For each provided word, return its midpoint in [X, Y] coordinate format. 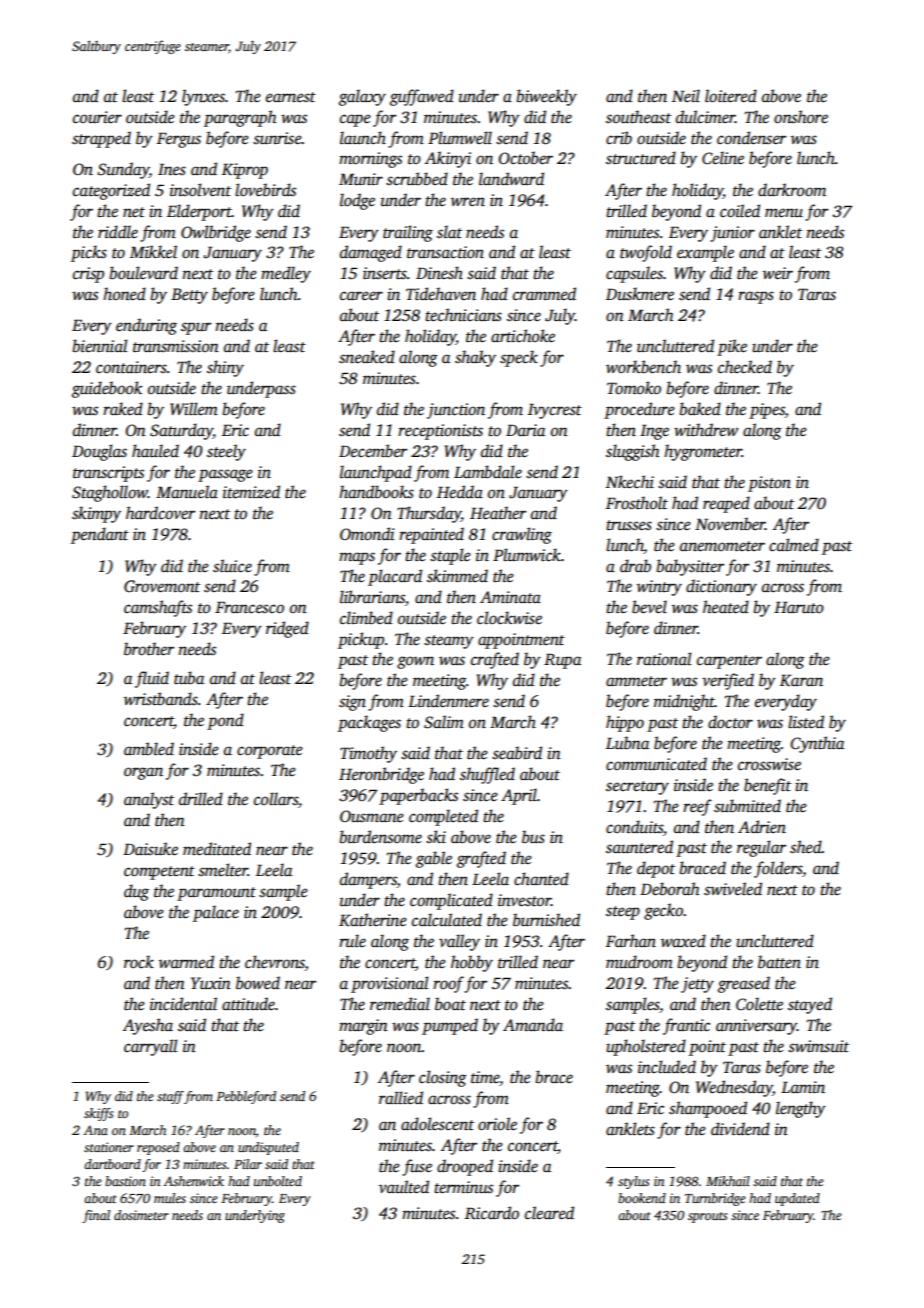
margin [363, 1027]
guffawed [422, 97]
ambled [149, 749]
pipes [767, 411]
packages [369, 723]
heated [726, 607]
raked [123, 409]
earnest [291, 97]
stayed [810, 1005]
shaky [475, 358]
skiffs [98, 1114]
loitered [731, 96]
